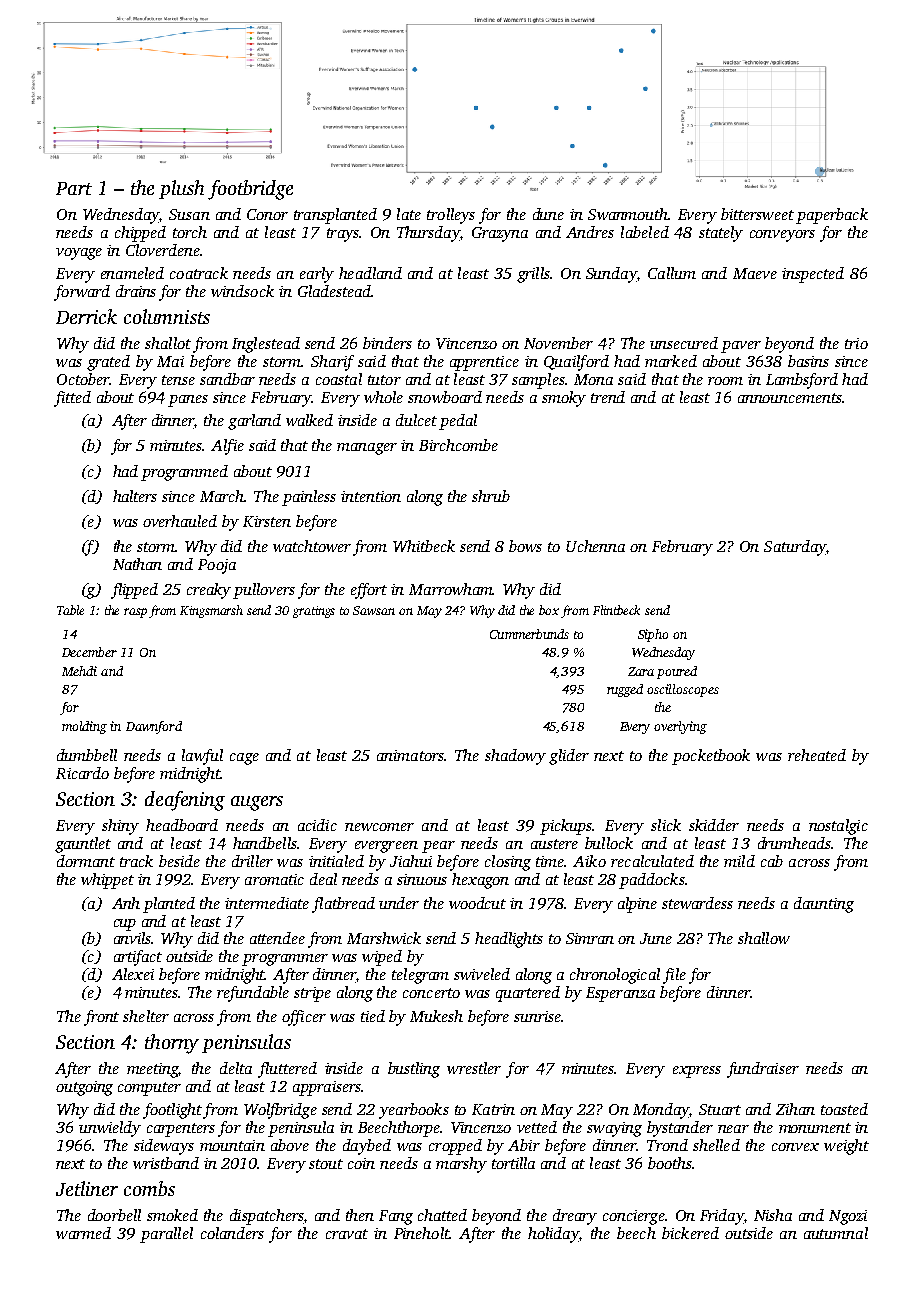 This image has width=924, height=1308. What do you see at coordinates (421, 1233) in the image?
I see `Pineholt` at bounding box center [421, 1233].
